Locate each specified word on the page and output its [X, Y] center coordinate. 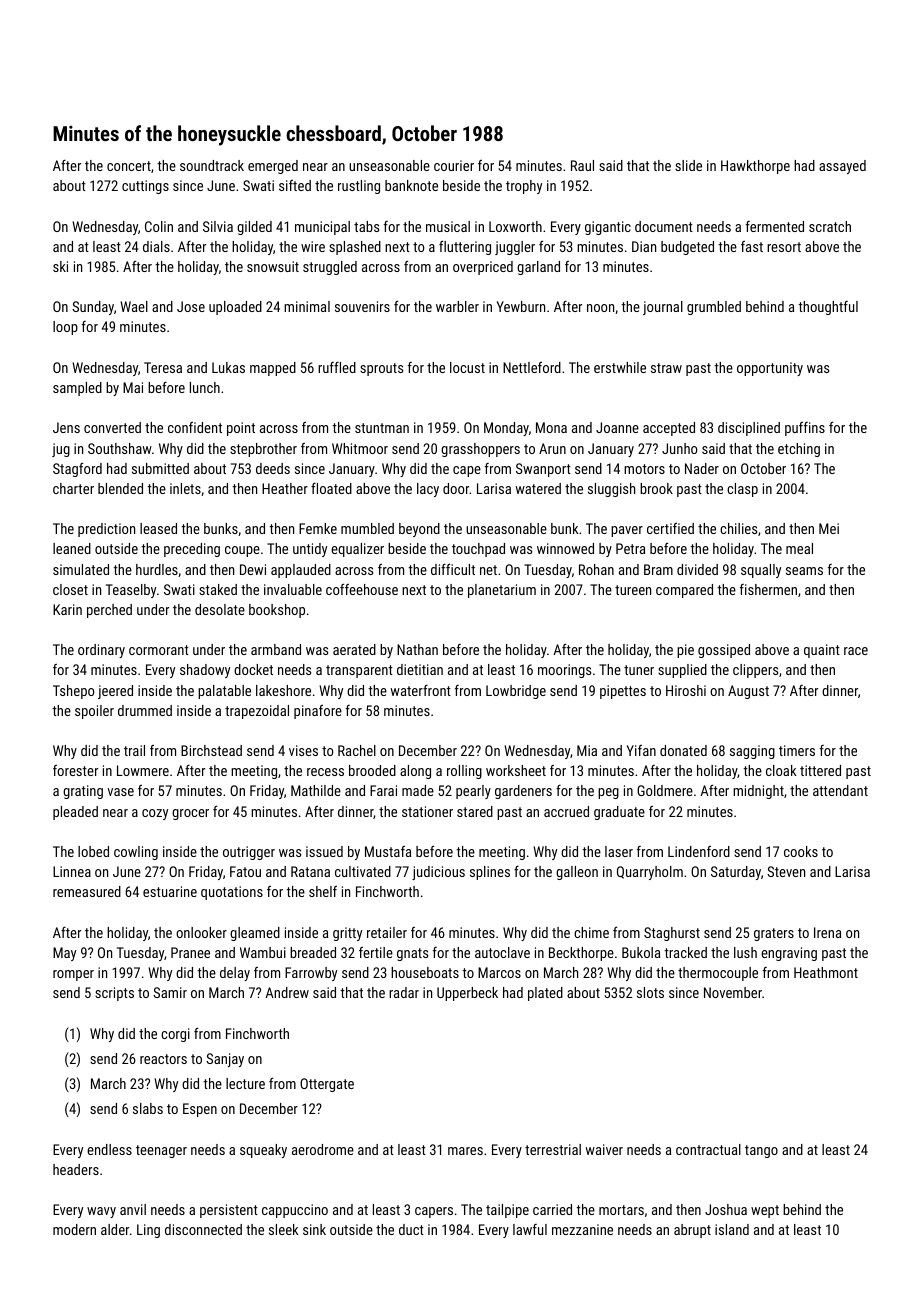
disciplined [749, 429]
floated [331, 488]
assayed [842, 167]
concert [129, 166]
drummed [145, 710]
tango [761, 1151]
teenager [161, 1151]
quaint [822, 651]
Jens [66, 427]
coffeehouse [362, 589]
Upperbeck [467, 994]
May [64, 954]
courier [454, 165]
